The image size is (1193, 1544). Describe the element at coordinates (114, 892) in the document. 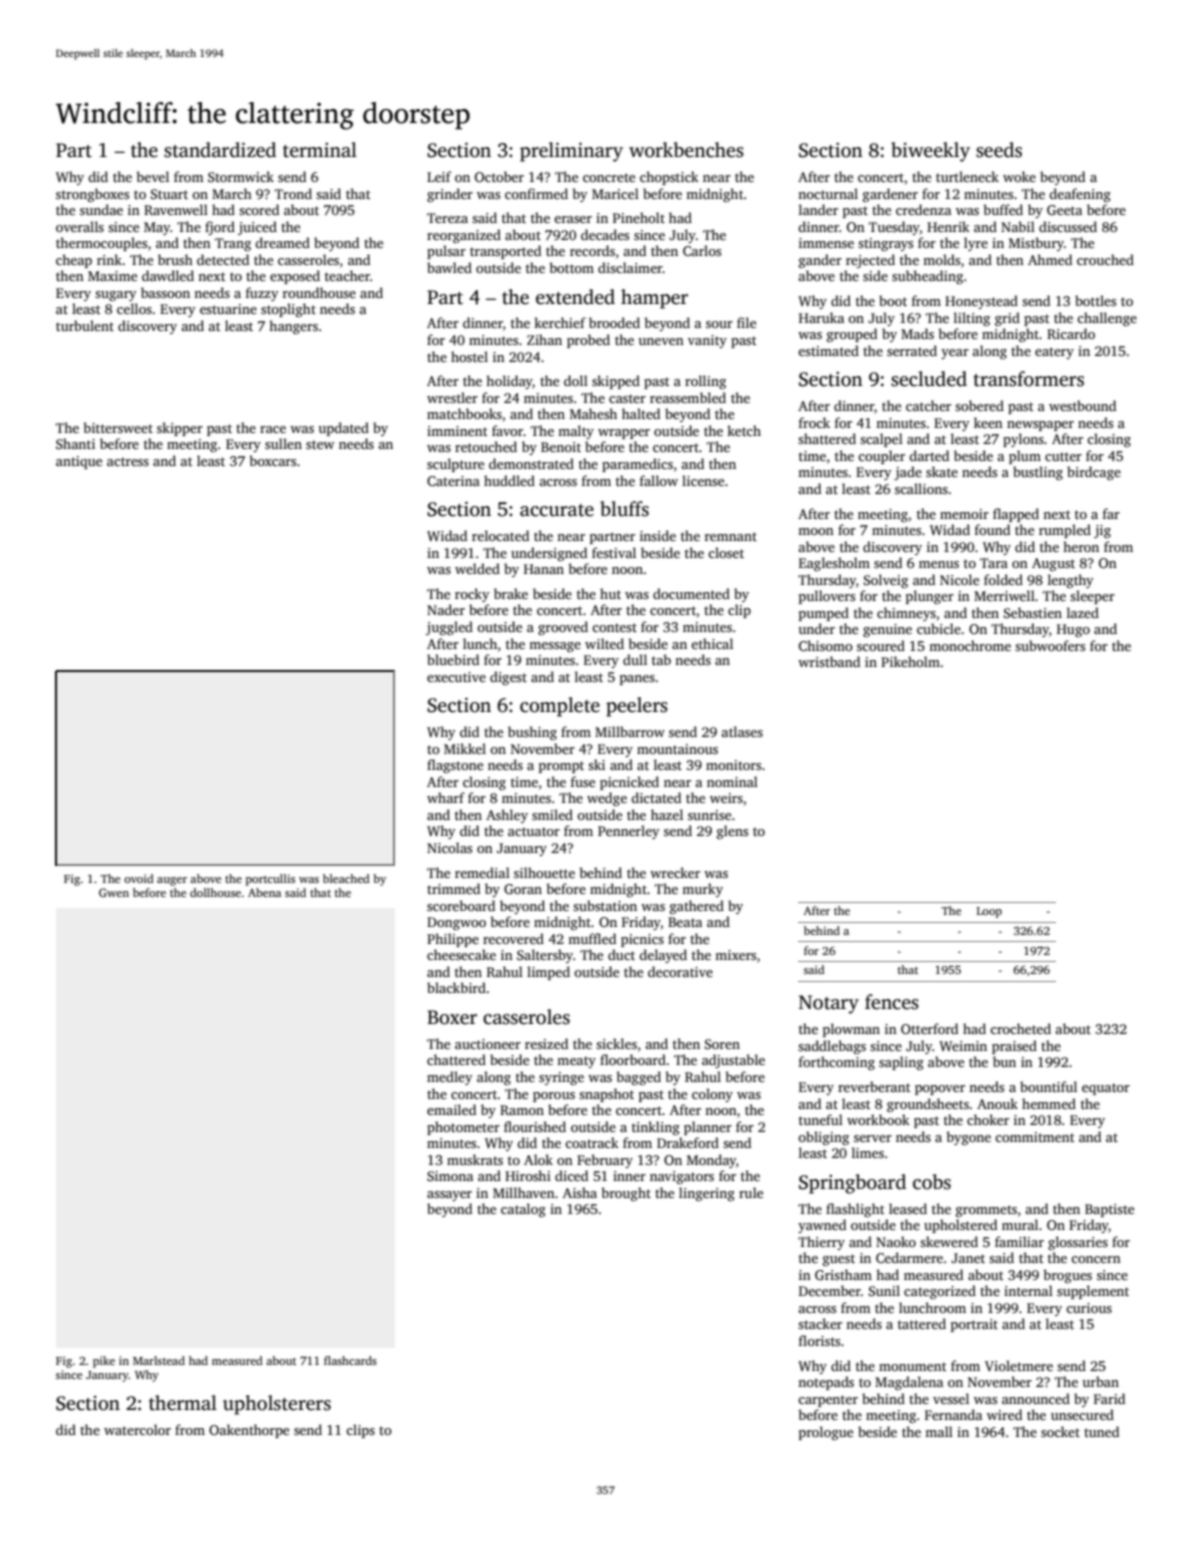

I see `Gwen` at that location.
